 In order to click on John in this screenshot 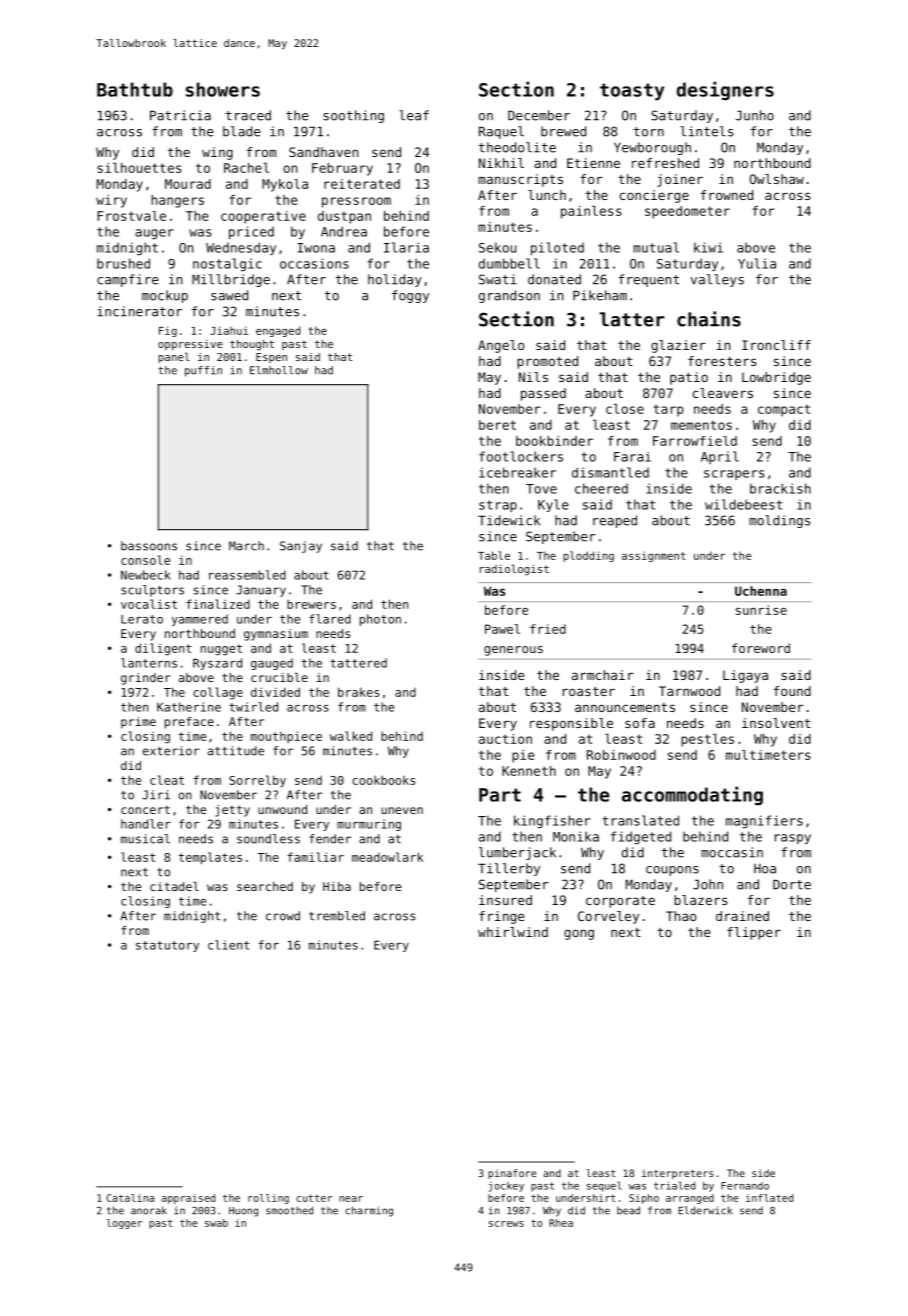, I will do `click(708, 884)`.
